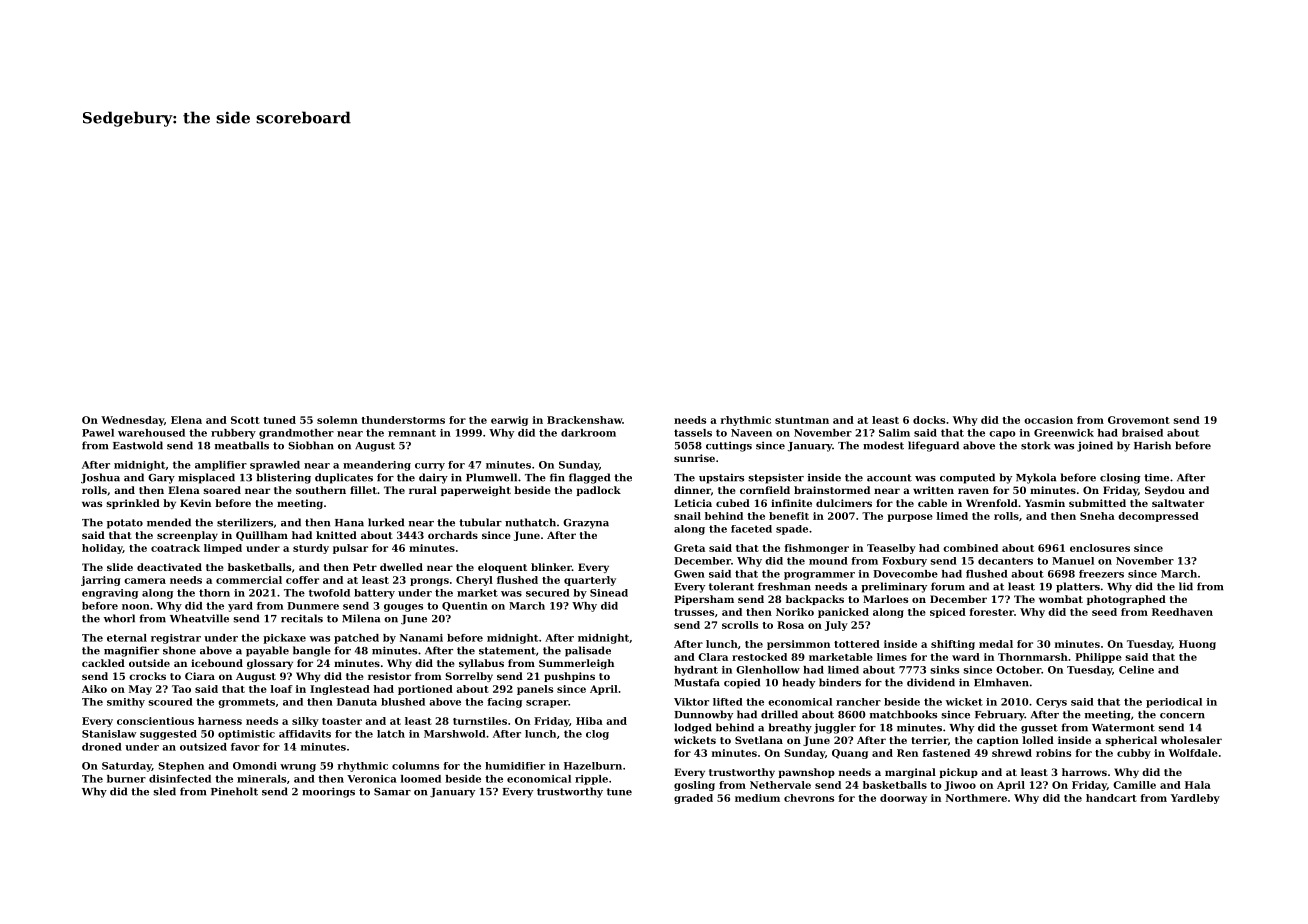  I want to click on Grovemont, so click(1139, 420).
